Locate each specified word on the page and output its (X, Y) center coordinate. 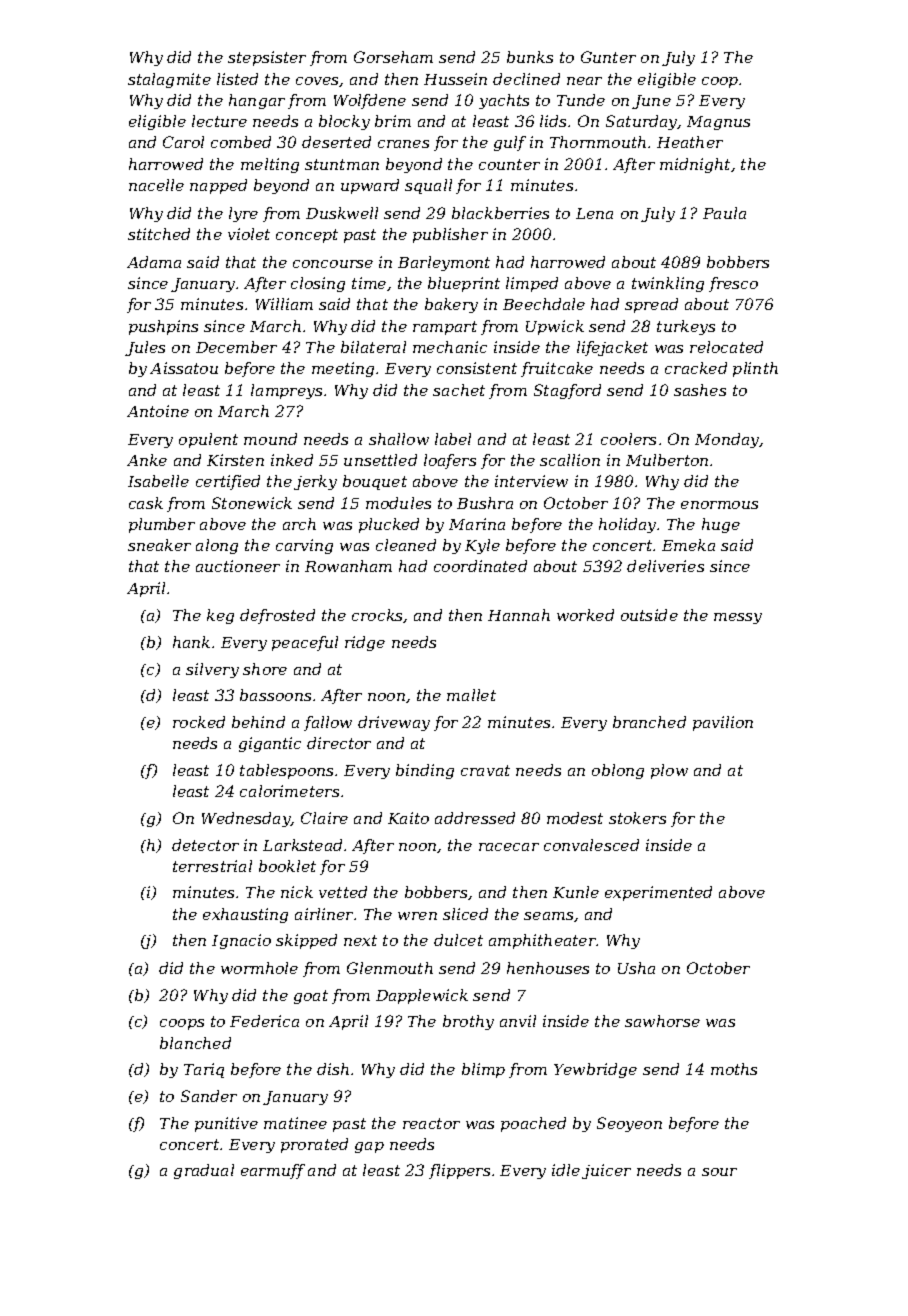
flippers (459, 1171)
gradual (204, 1171)
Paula (724, 213)
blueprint (464, 284)
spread (651, 305)
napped (218, 186)
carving (304, 546)
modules (398, 503)
